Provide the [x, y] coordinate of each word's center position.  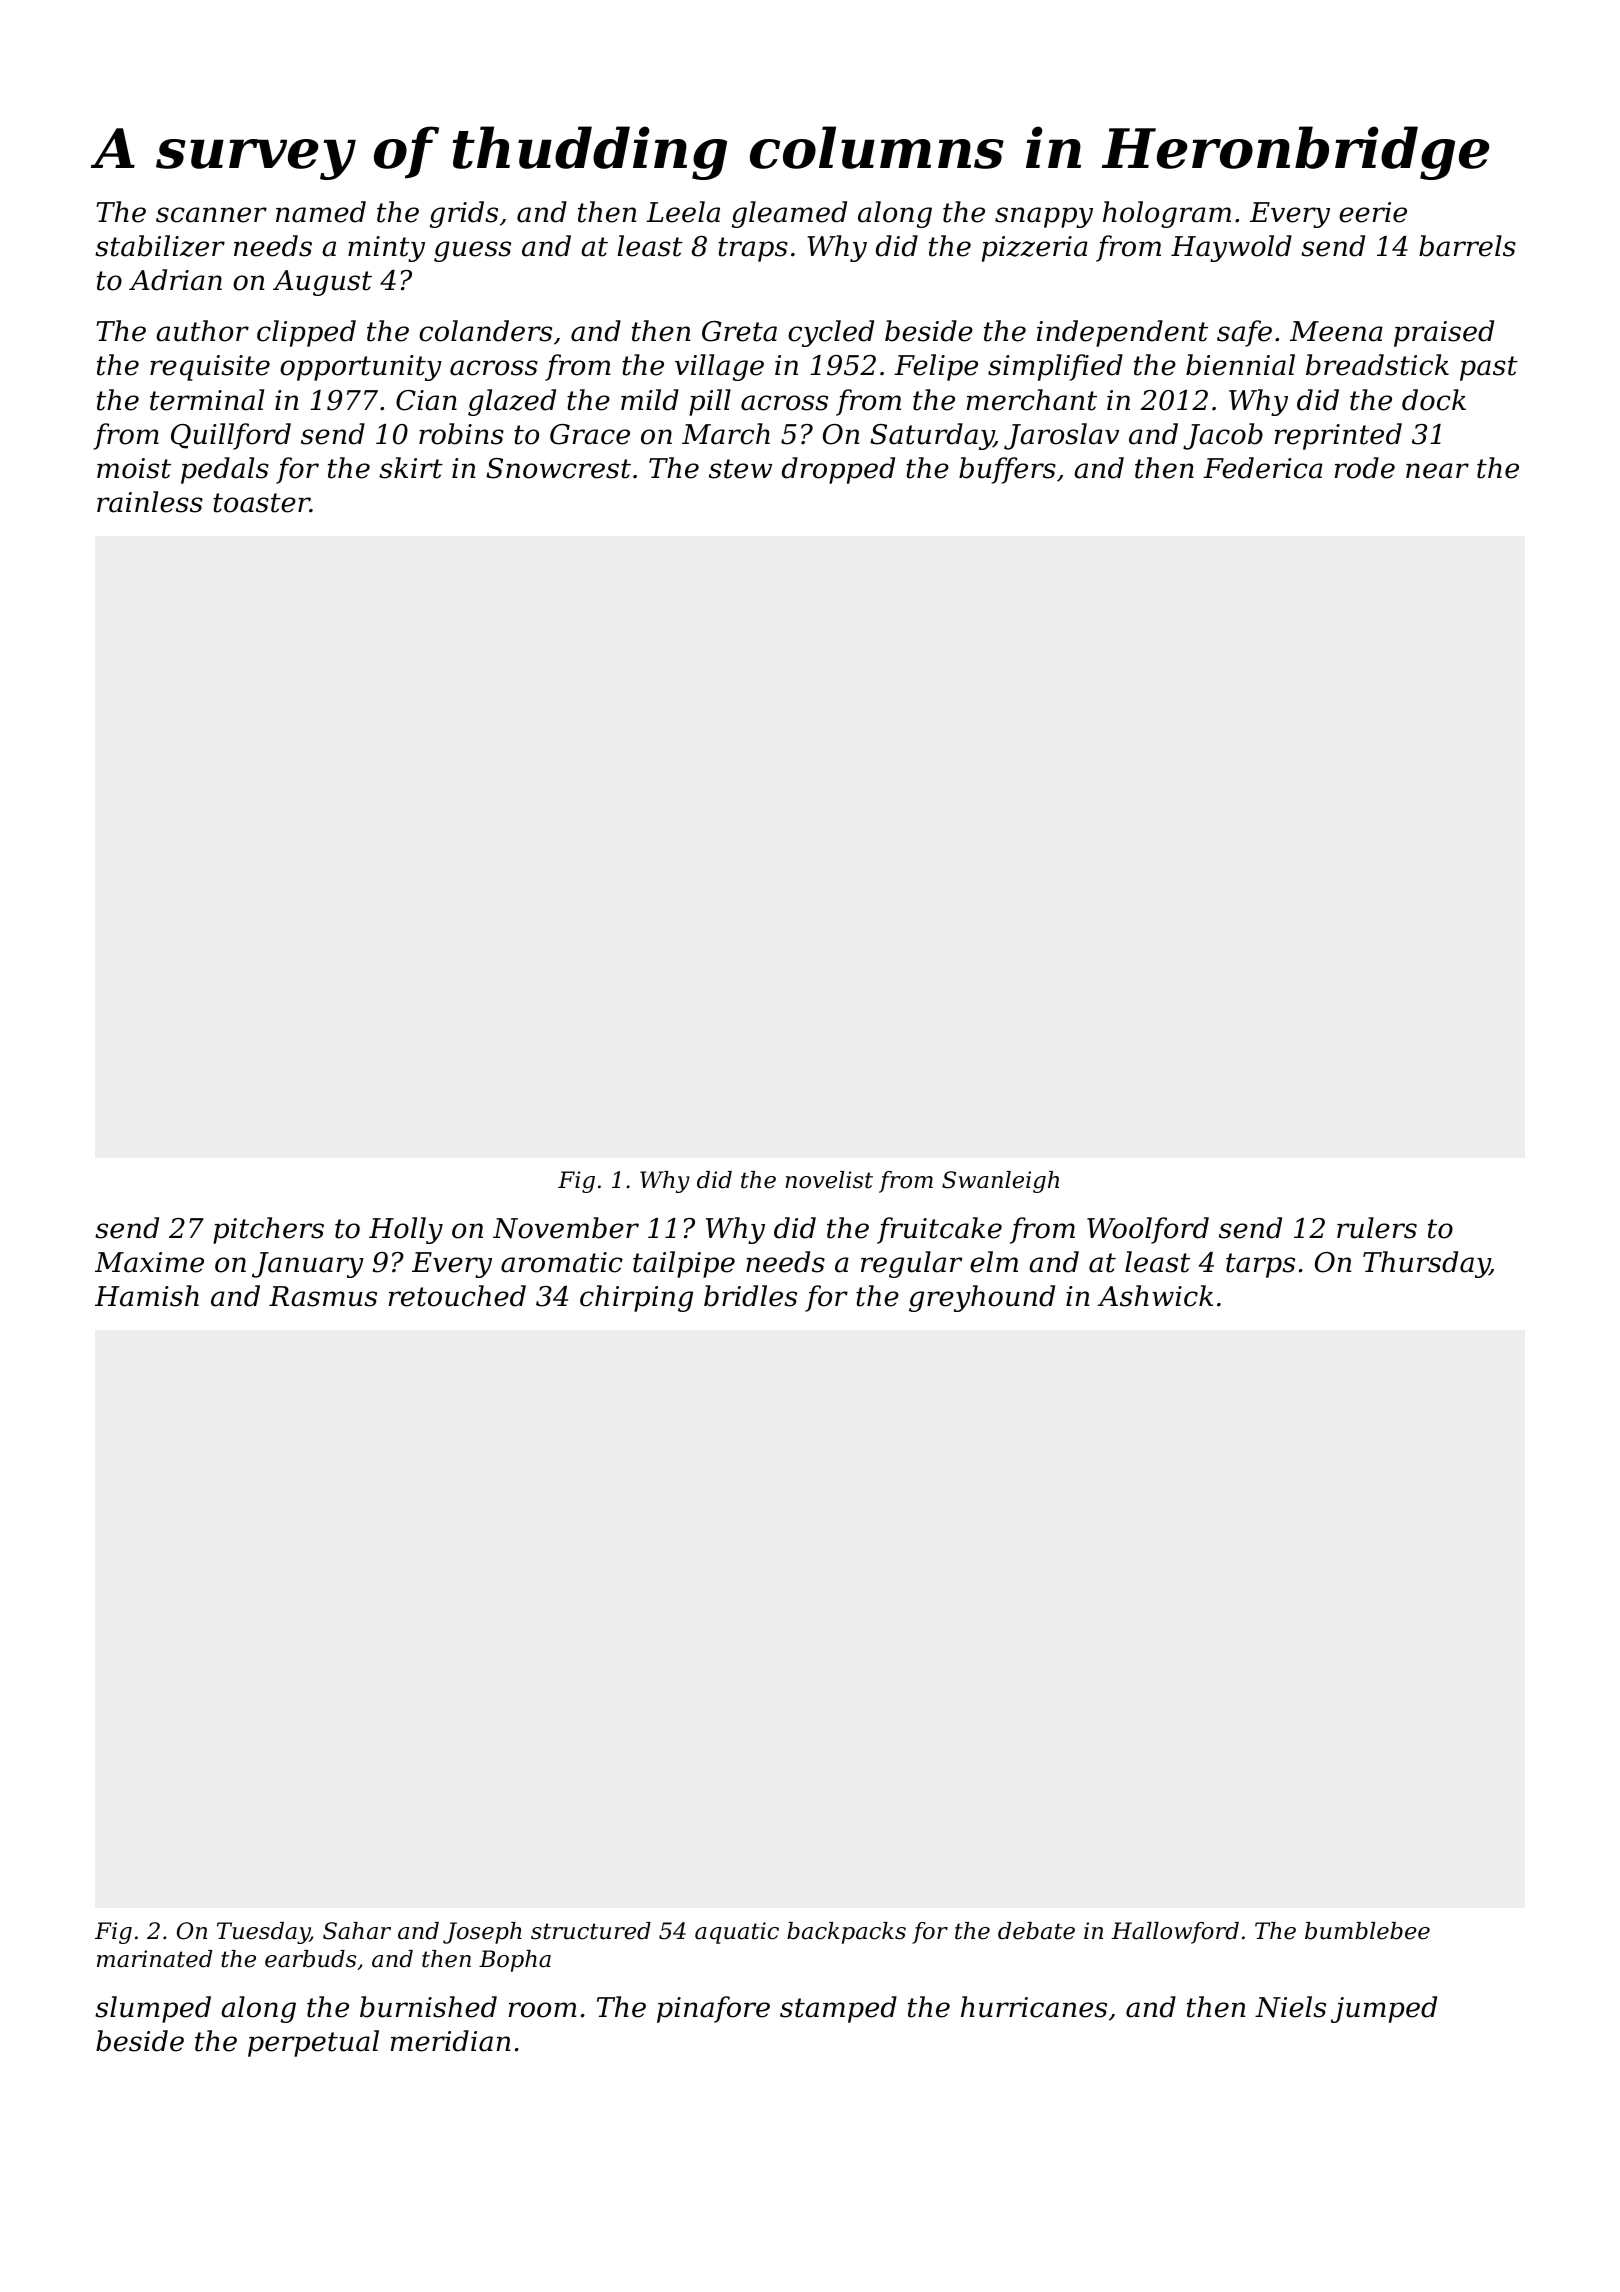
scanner [211, 215]
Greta [739, 331]
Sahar [357, 1931]
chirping [636, 1298]
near [1437, 471]
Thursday [1426, 1264]
